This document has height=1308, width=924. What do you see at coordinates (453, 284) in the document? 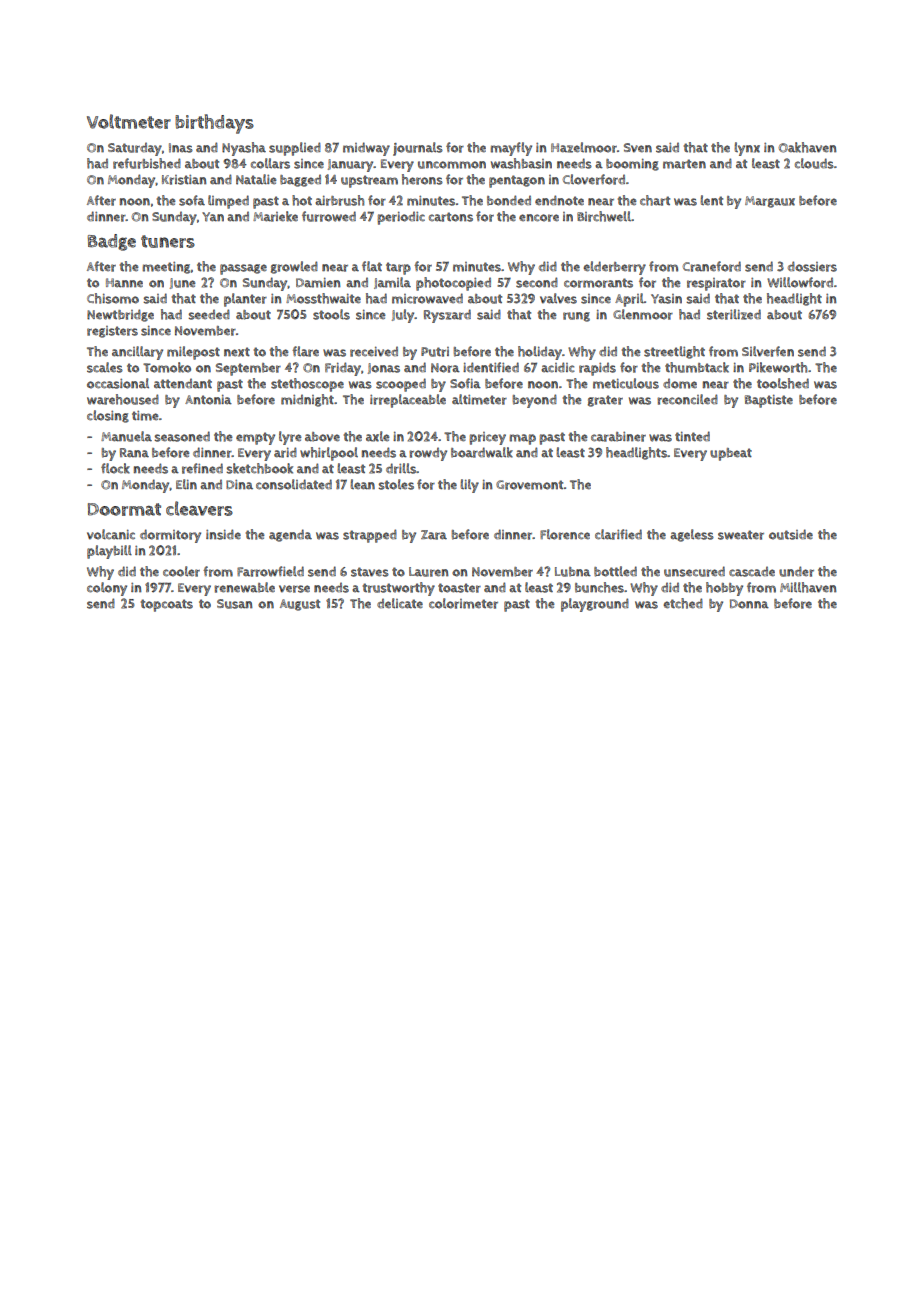
I see `photocopied` at bounding box center [453, 284].
